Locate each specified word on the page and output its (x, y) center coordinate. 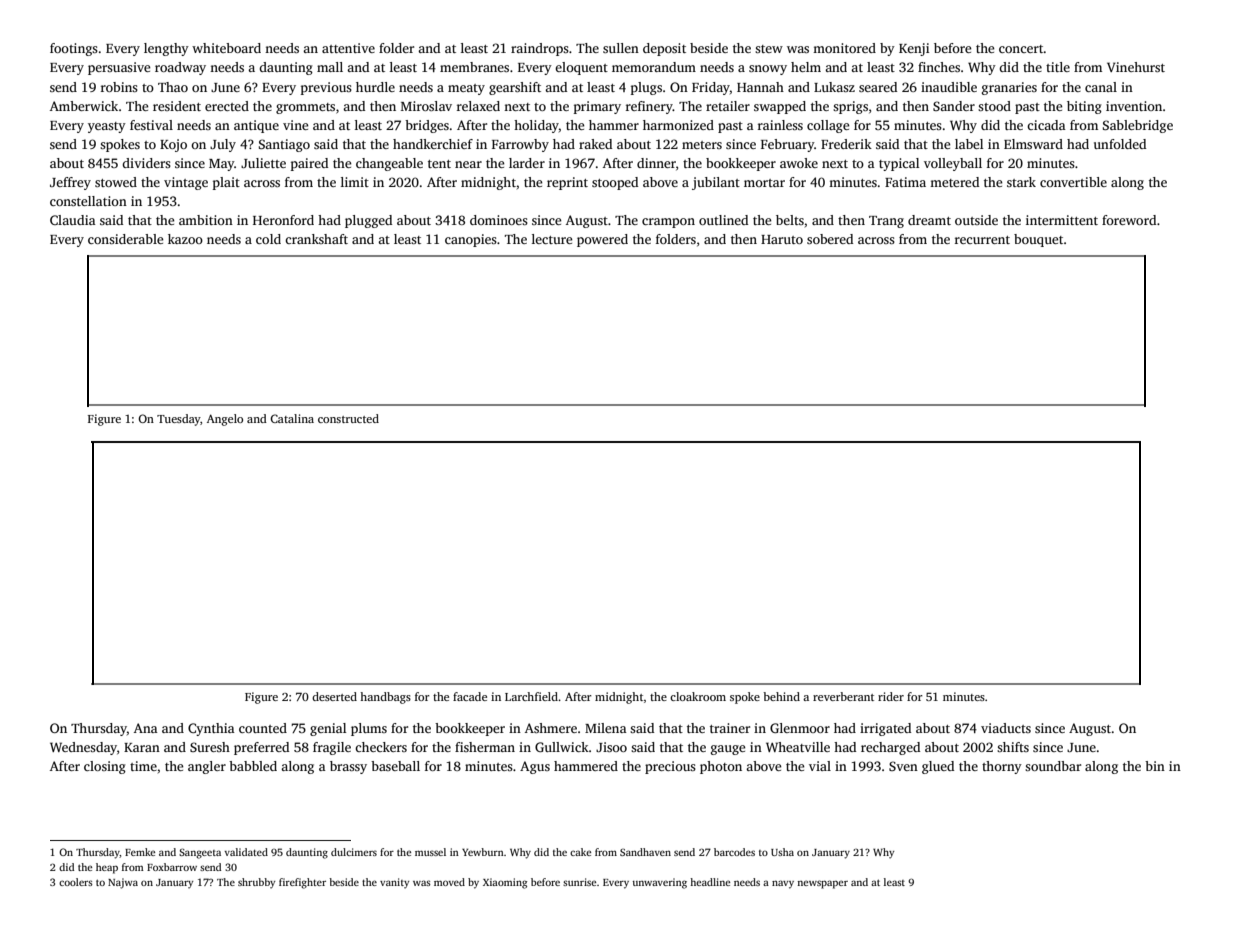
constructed (348, 418)
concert (1021, 49)
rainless (780, 125)
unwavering (659, 883)
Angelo (225, 420)
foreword (1129, 220)
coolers (76, 882)
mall (330, 67)
